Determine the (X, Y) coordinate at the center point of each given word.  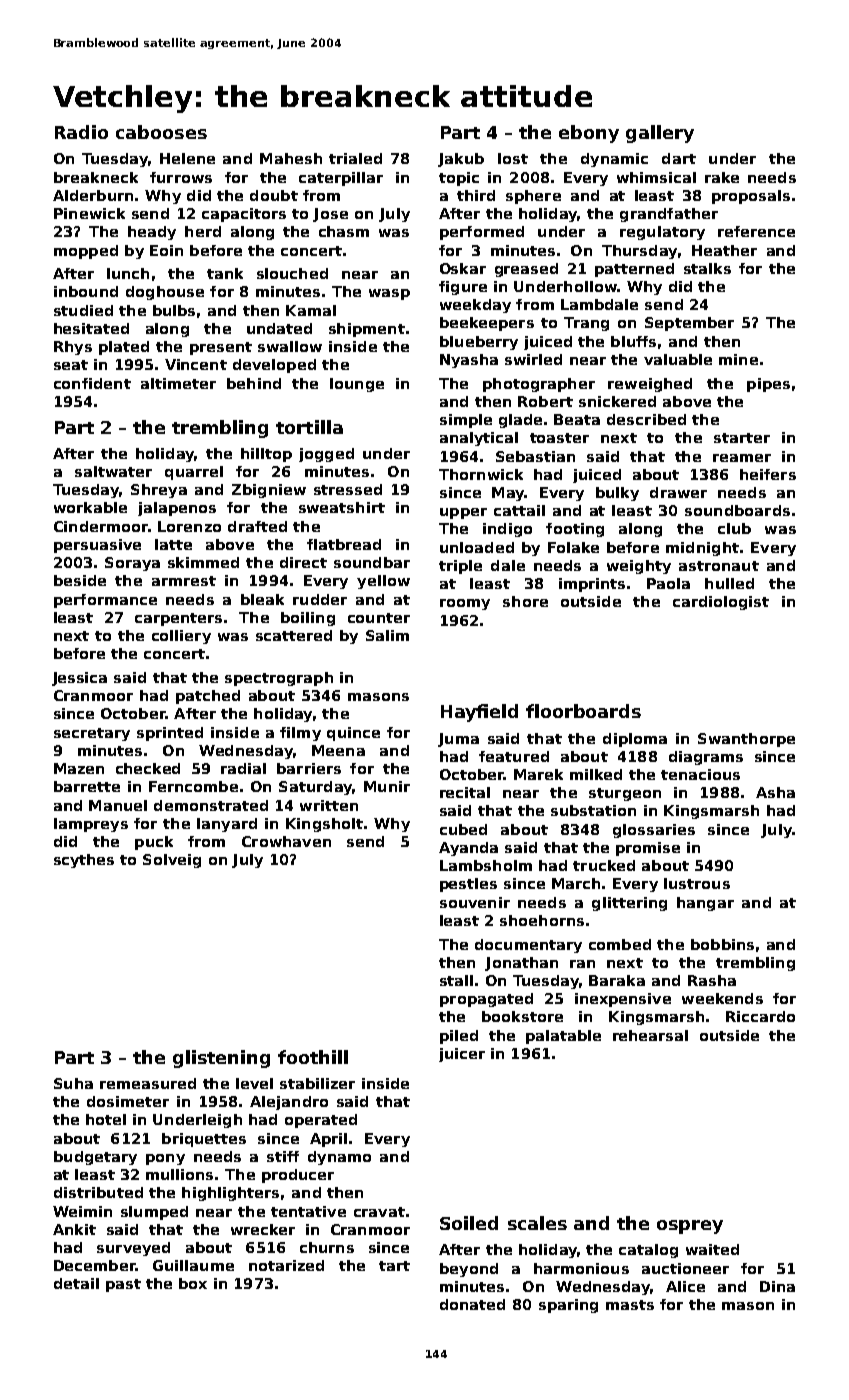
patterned (634, 270)
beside (80, 580)
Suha (73, 1083)
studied (83, 310)
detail (76, 1283)
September (689, 324)
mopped (86, 252)
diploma (635, 740)
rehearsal (650, 1035)
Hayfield (479, 713)
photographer (539, 385)
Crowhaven (286, 841)
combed (620, 944)
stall (456, 980)
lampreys (91, 825)
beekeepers (487, 324)
